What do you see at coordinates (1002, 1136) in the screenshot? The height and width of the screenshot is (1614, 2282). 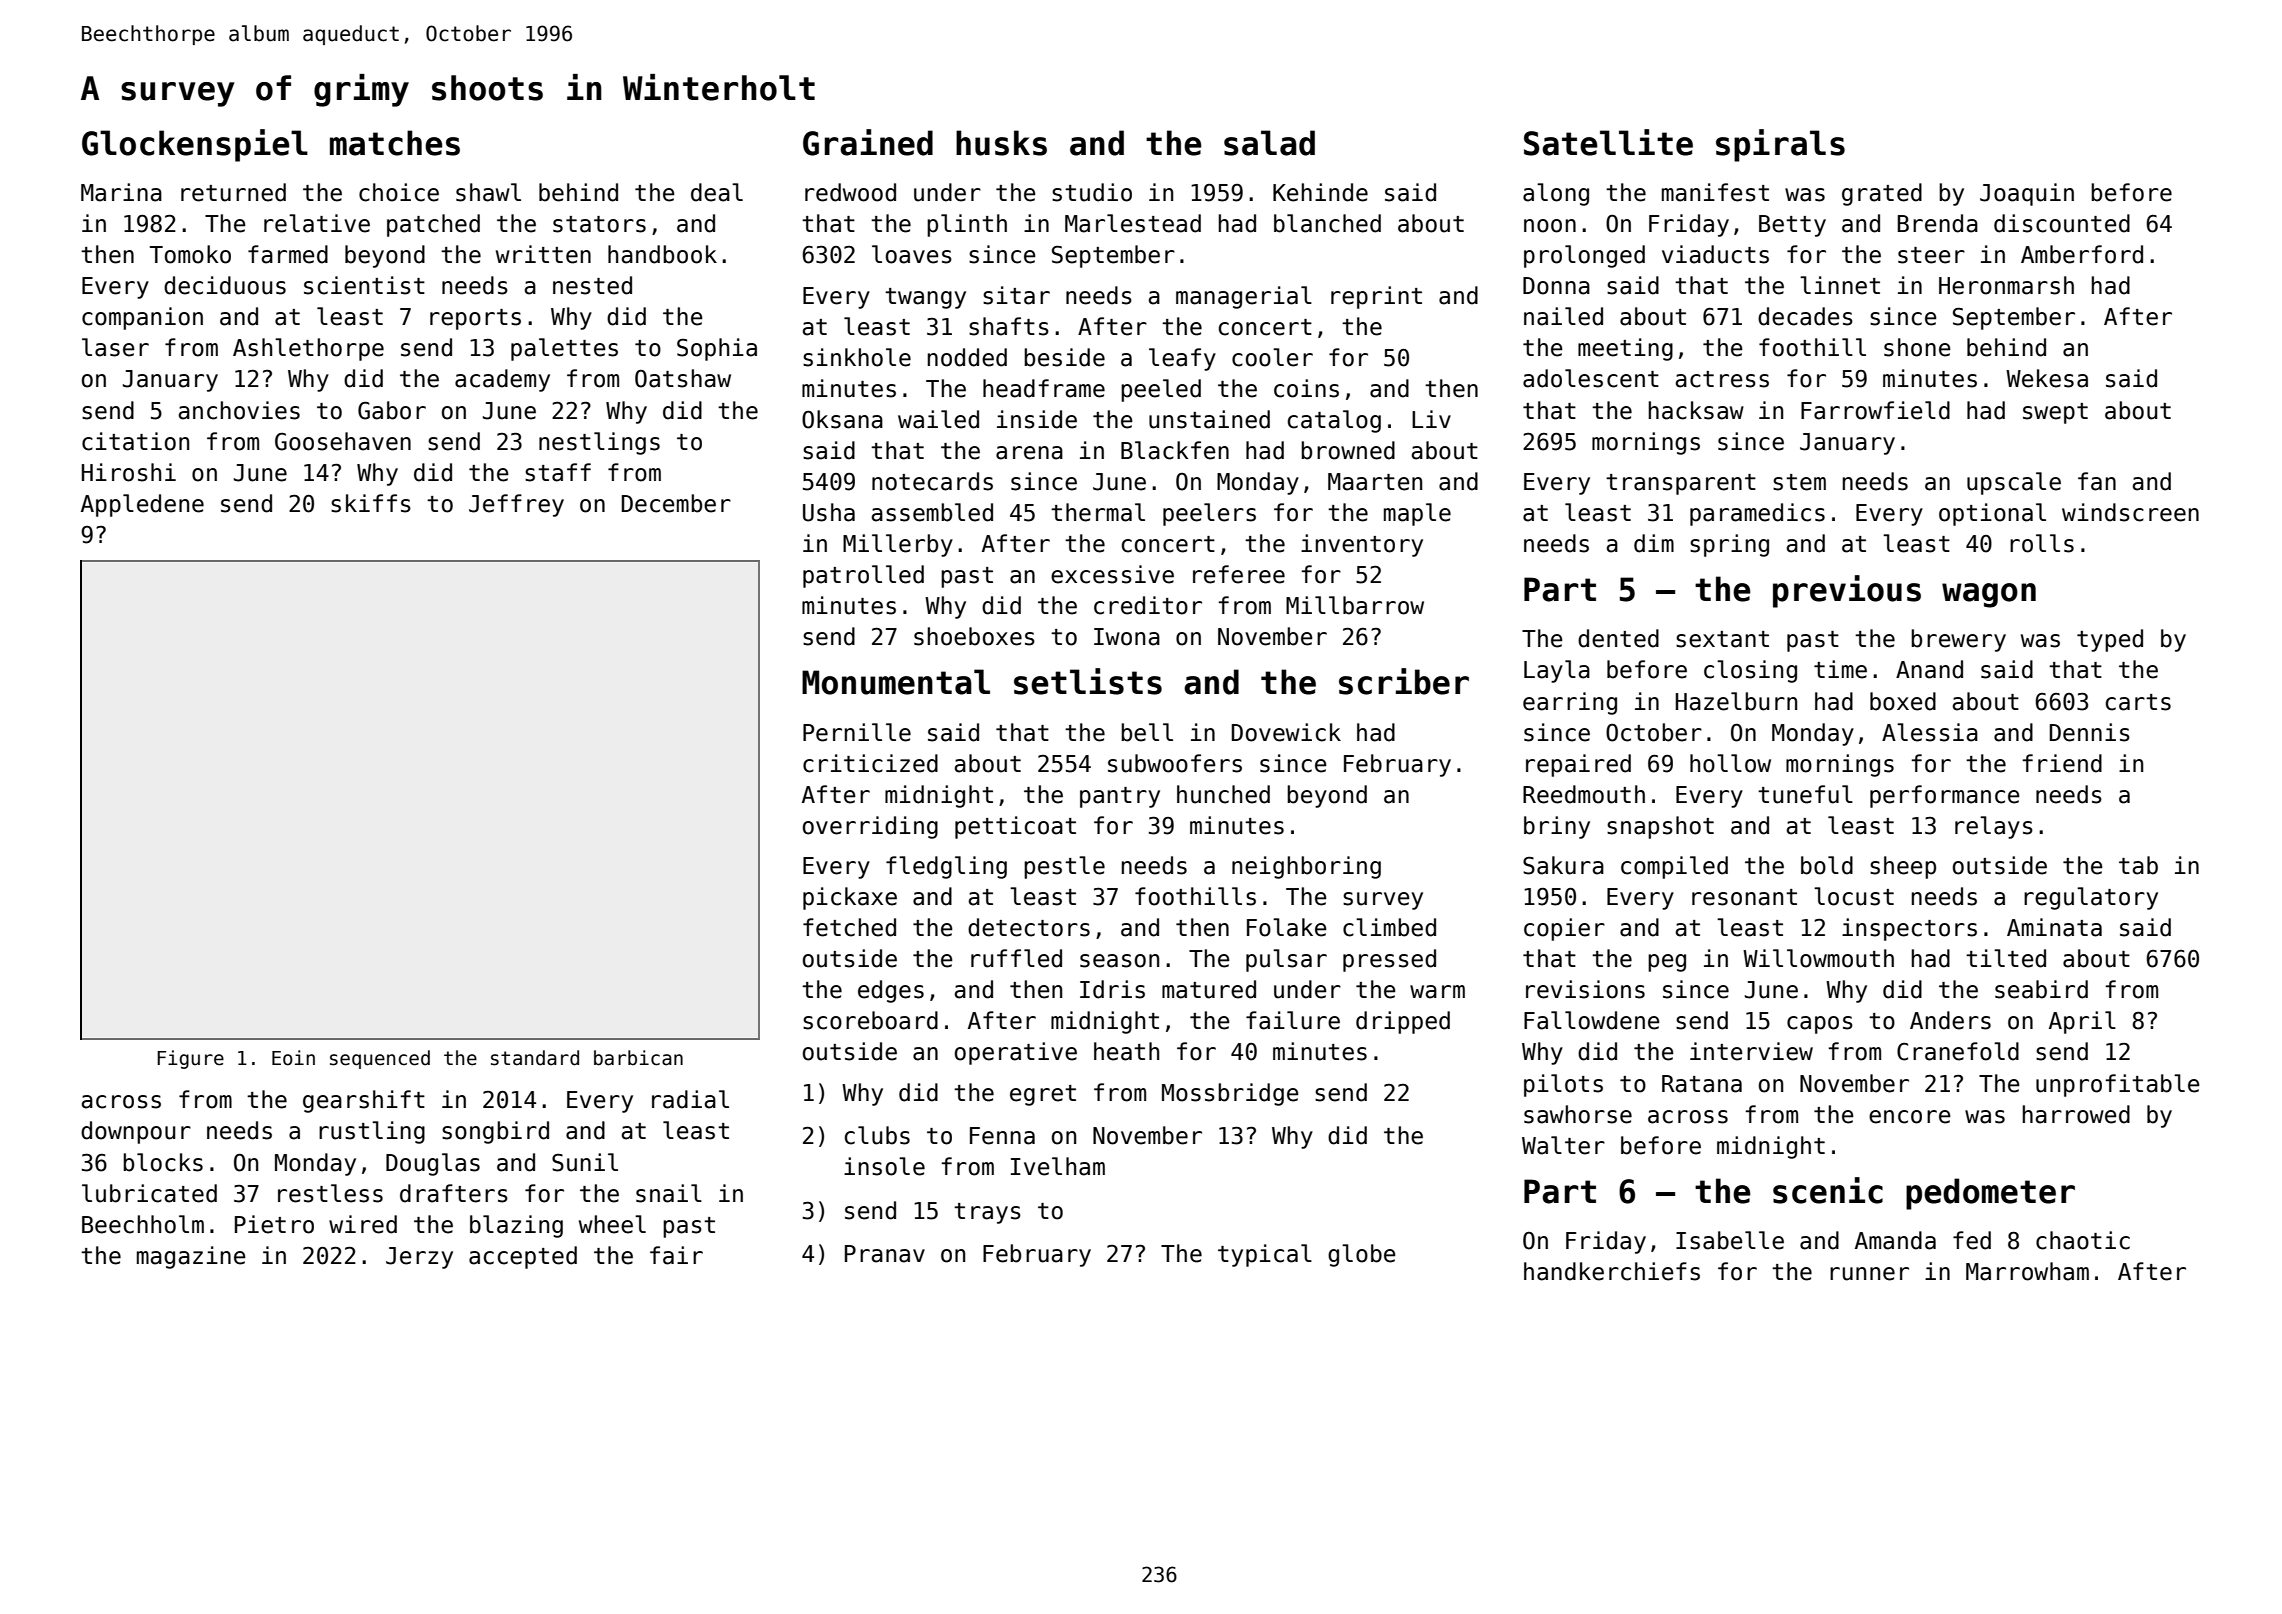 I see `Fenna` at bounding box center [1002, 1136].
